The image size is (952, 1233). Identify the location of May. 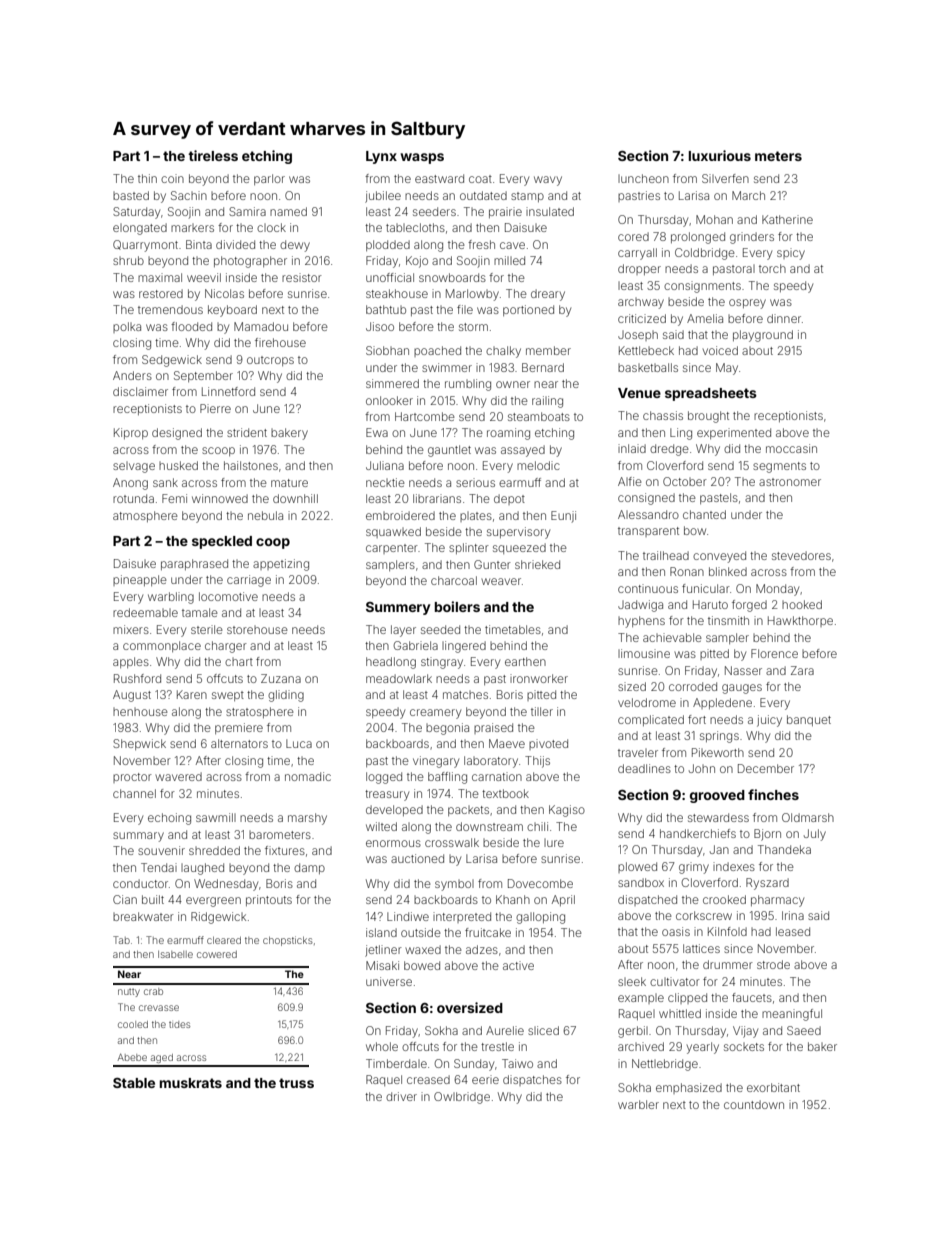
(727, 369).
